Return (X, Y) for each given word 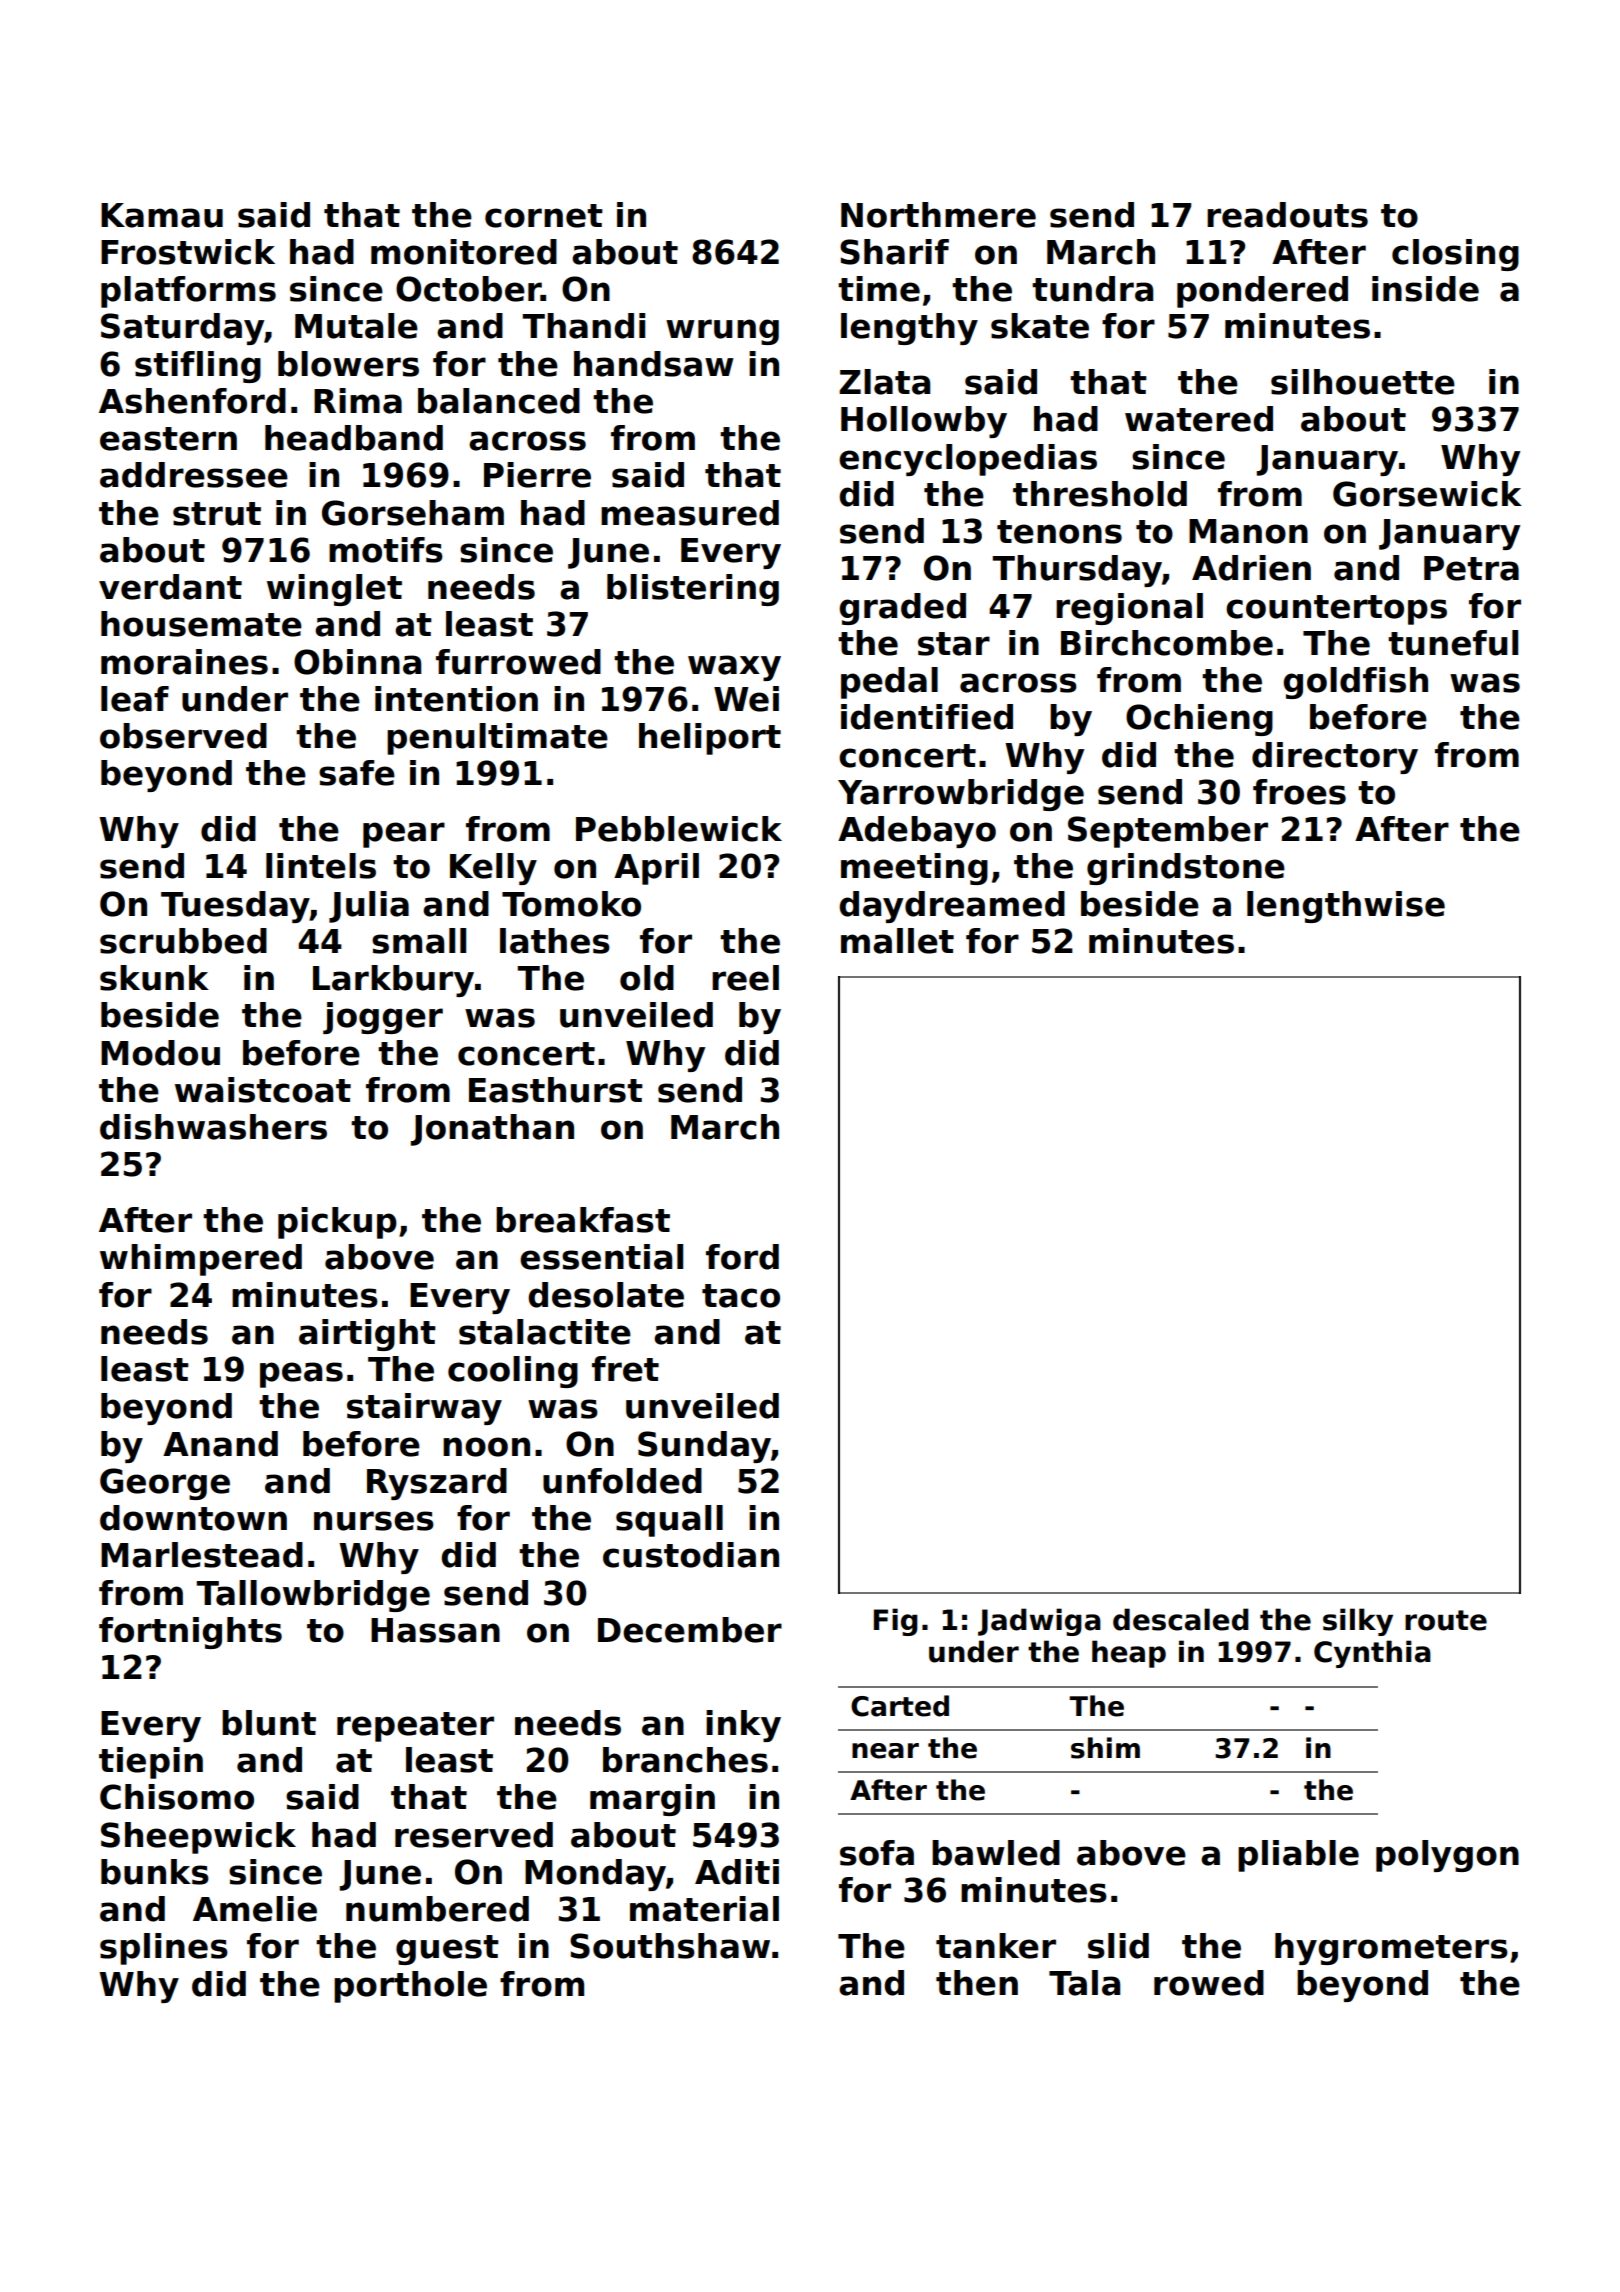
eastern (168, 439)
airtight (367, 1335)
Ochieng (1199, 720)
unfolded (622, 1481)
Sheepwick (198, 1838)
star (954, 644)
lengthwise (1346, 907)
